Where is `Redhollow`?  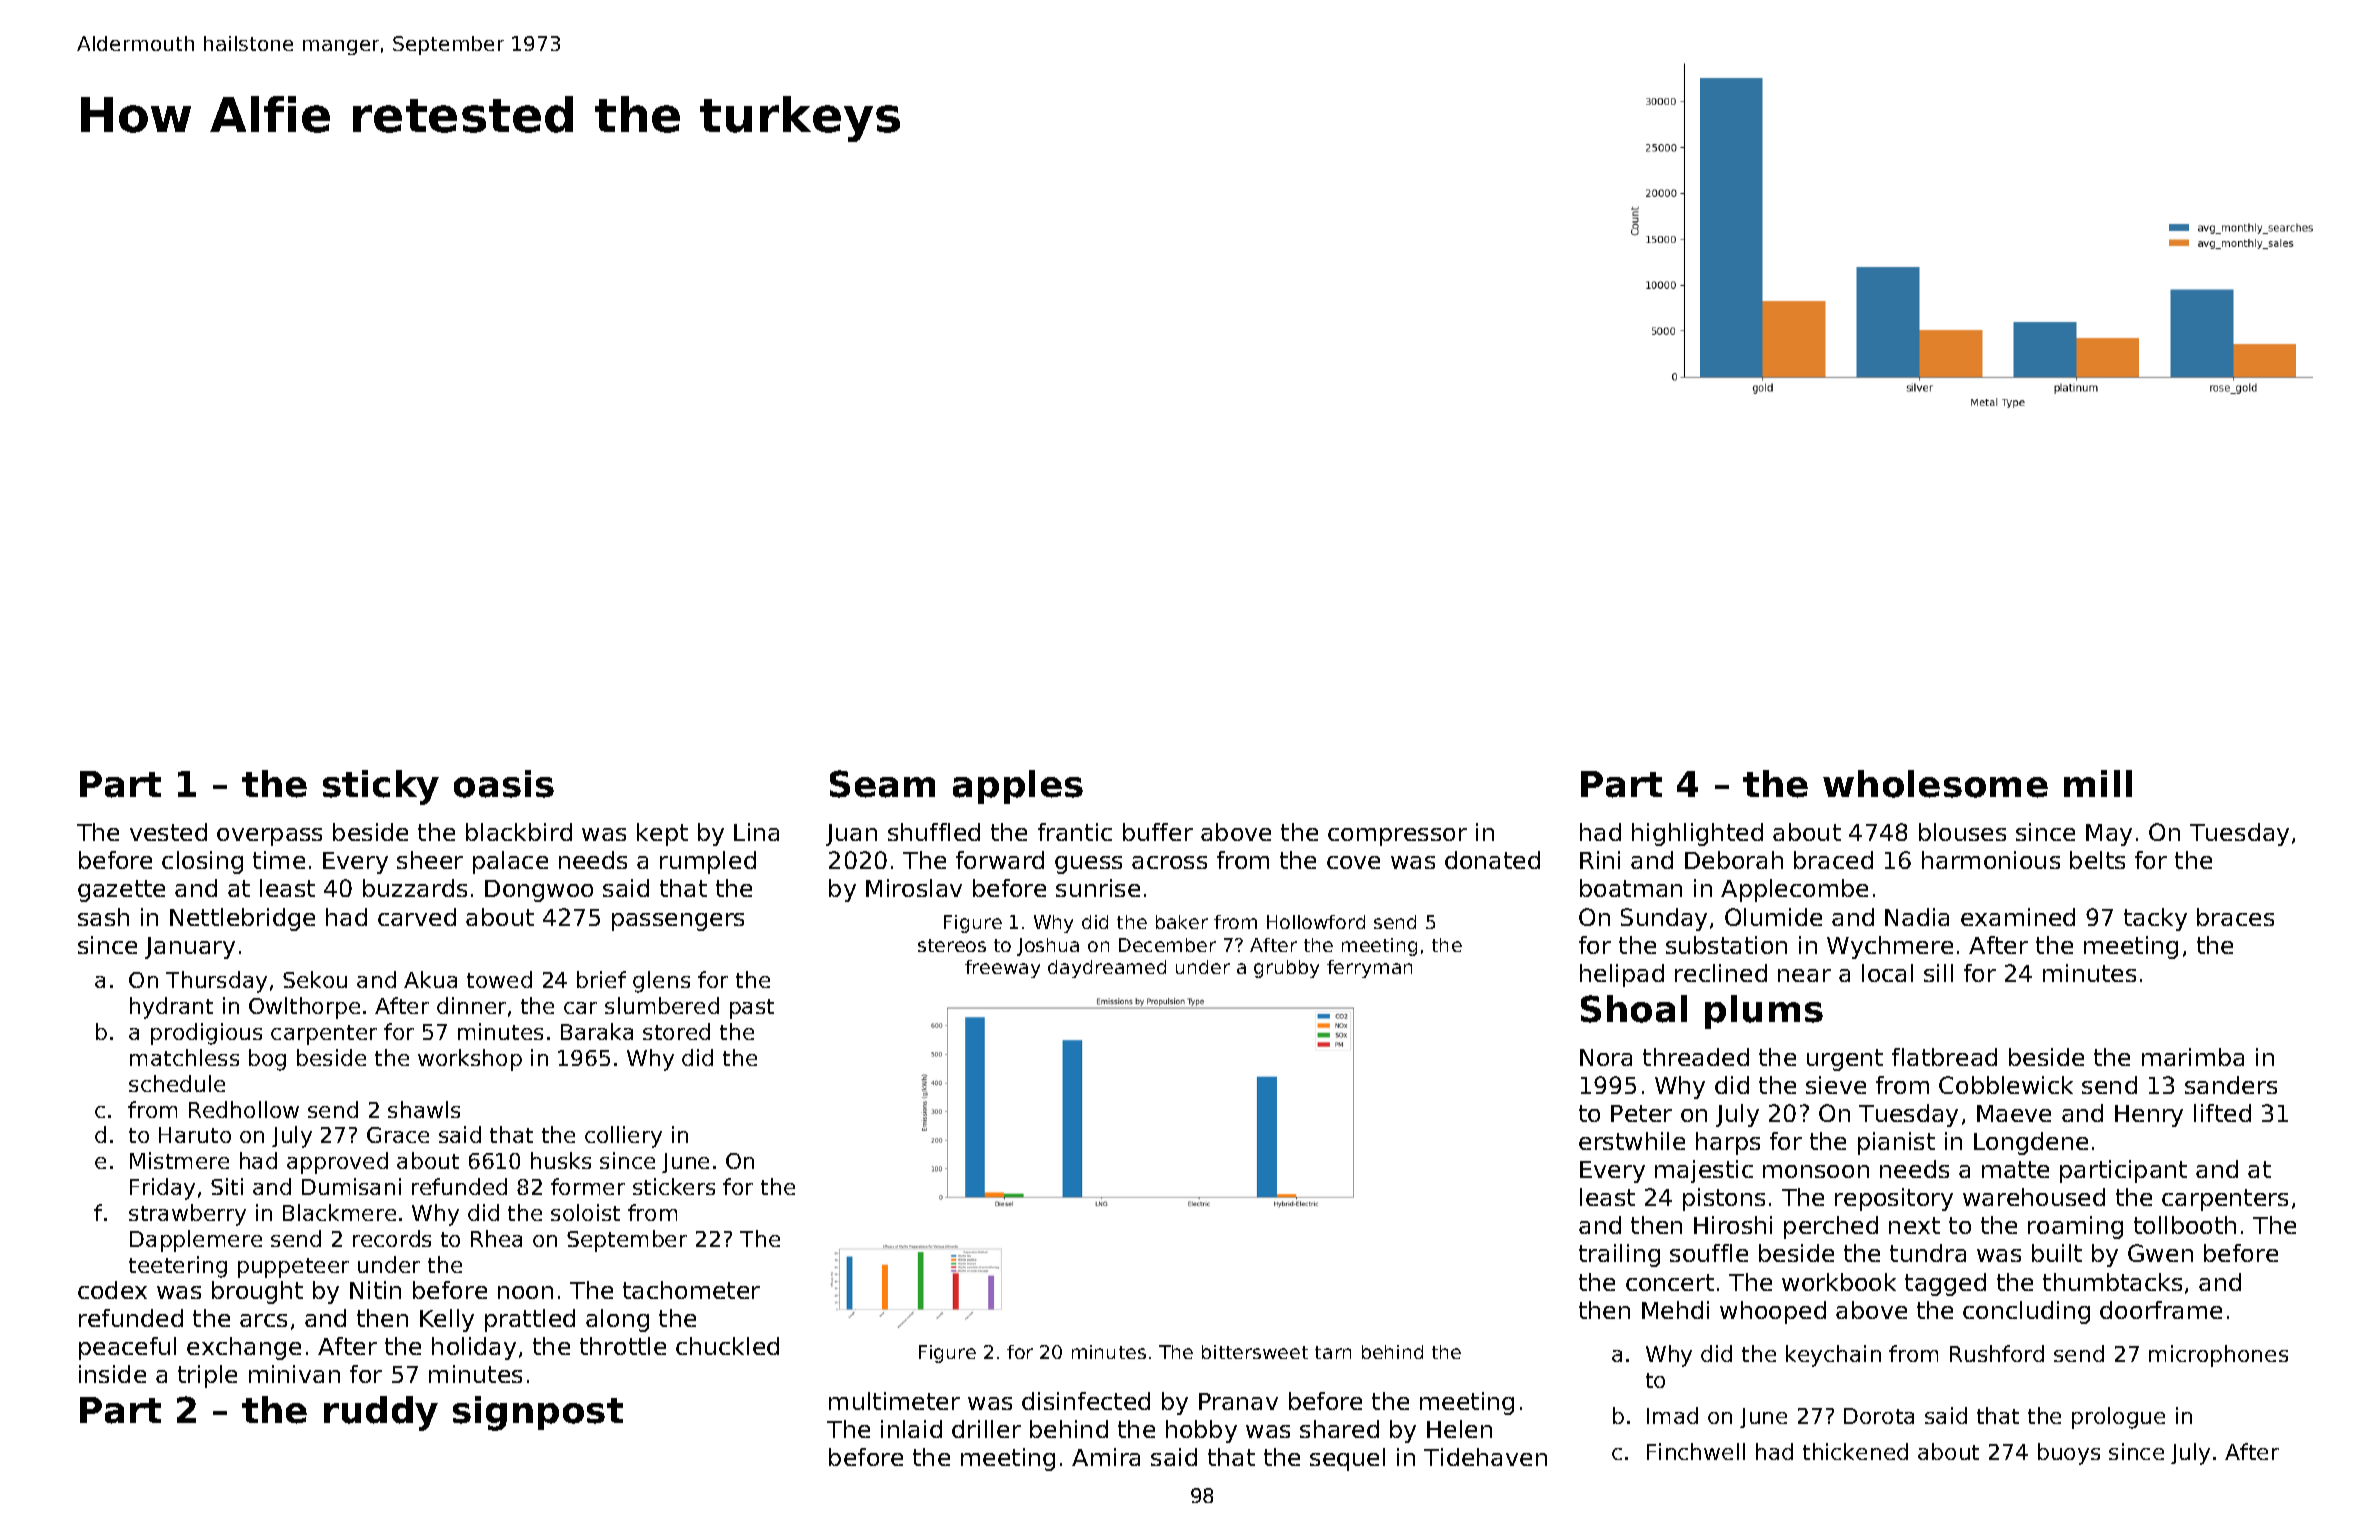 Redhollow is located at coordinates (244, 1109).
